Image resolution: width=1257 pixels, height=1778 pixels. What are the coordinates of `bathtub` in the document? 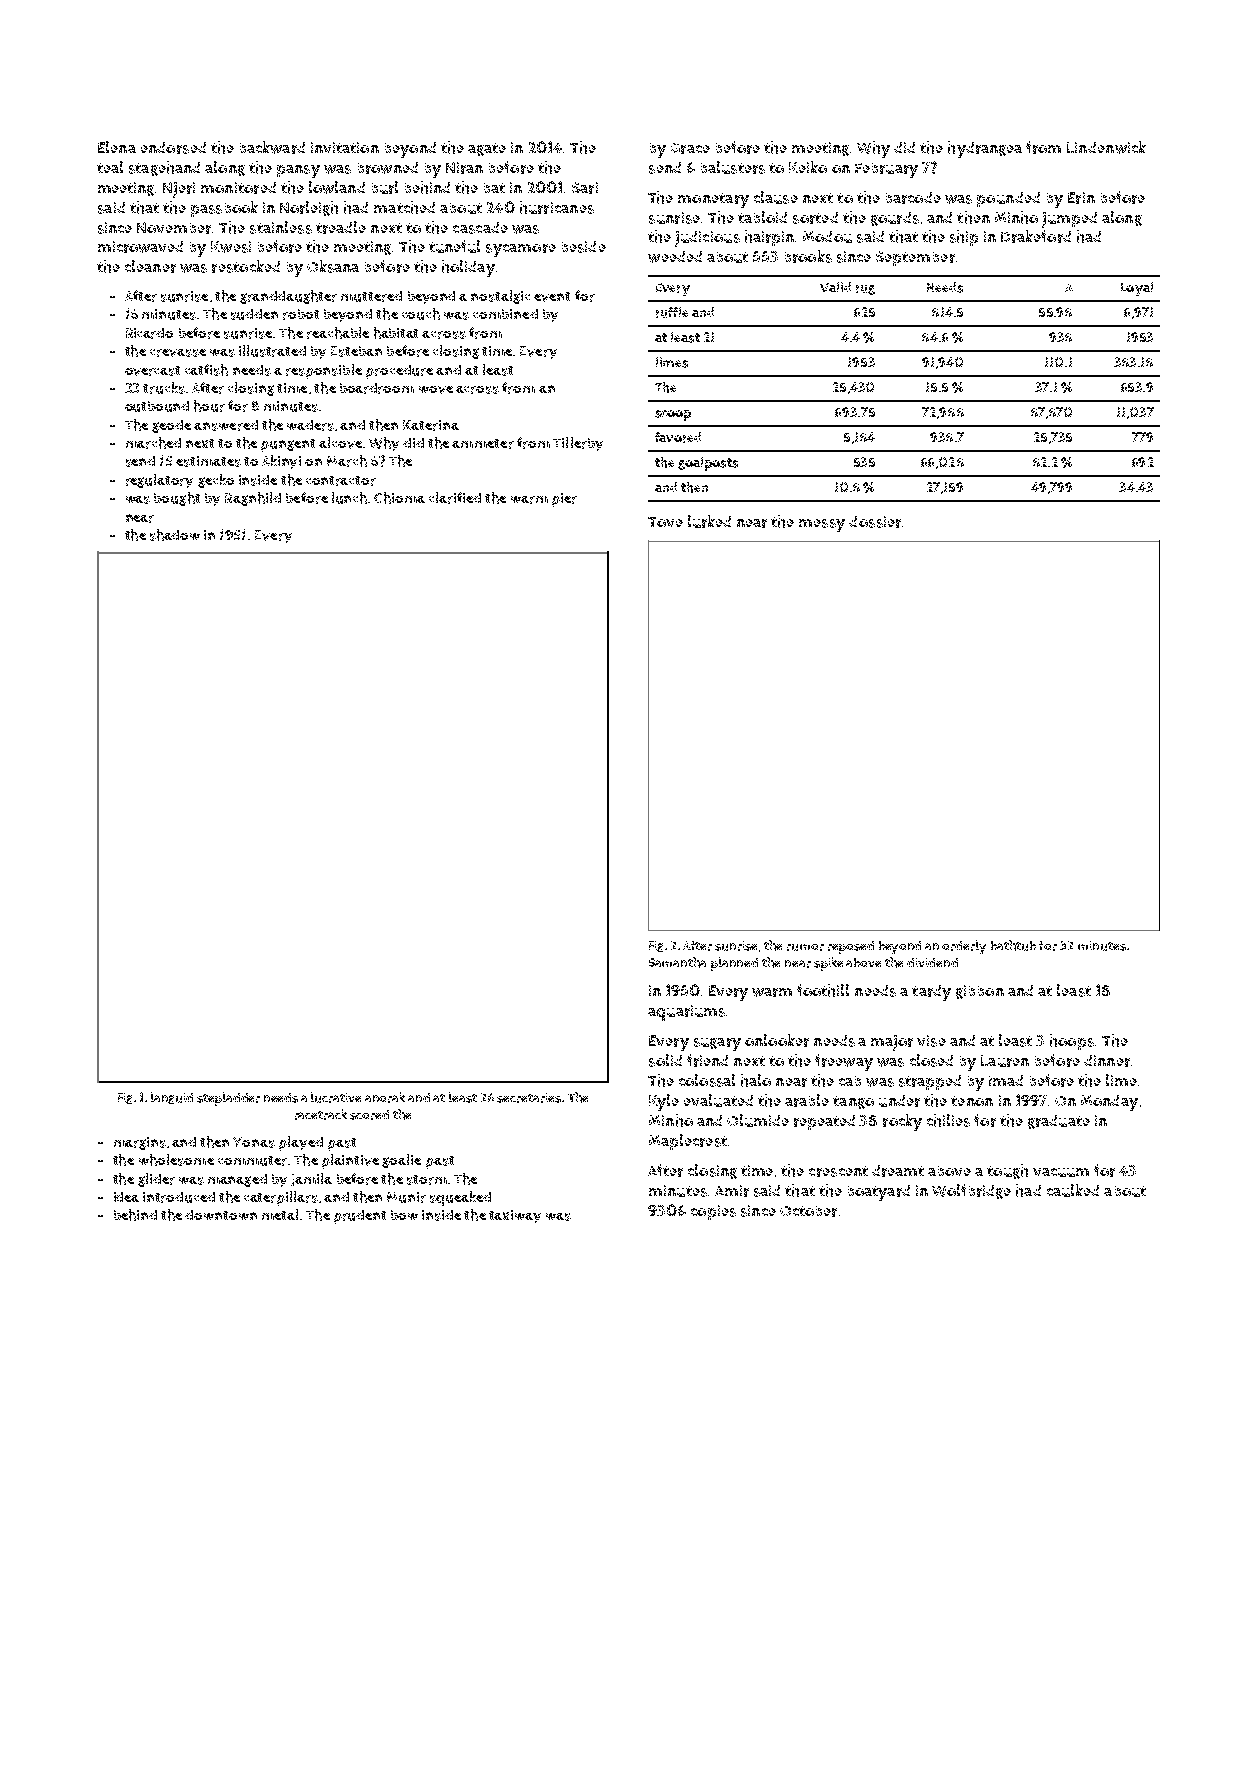 It's located at (1013, 945).
